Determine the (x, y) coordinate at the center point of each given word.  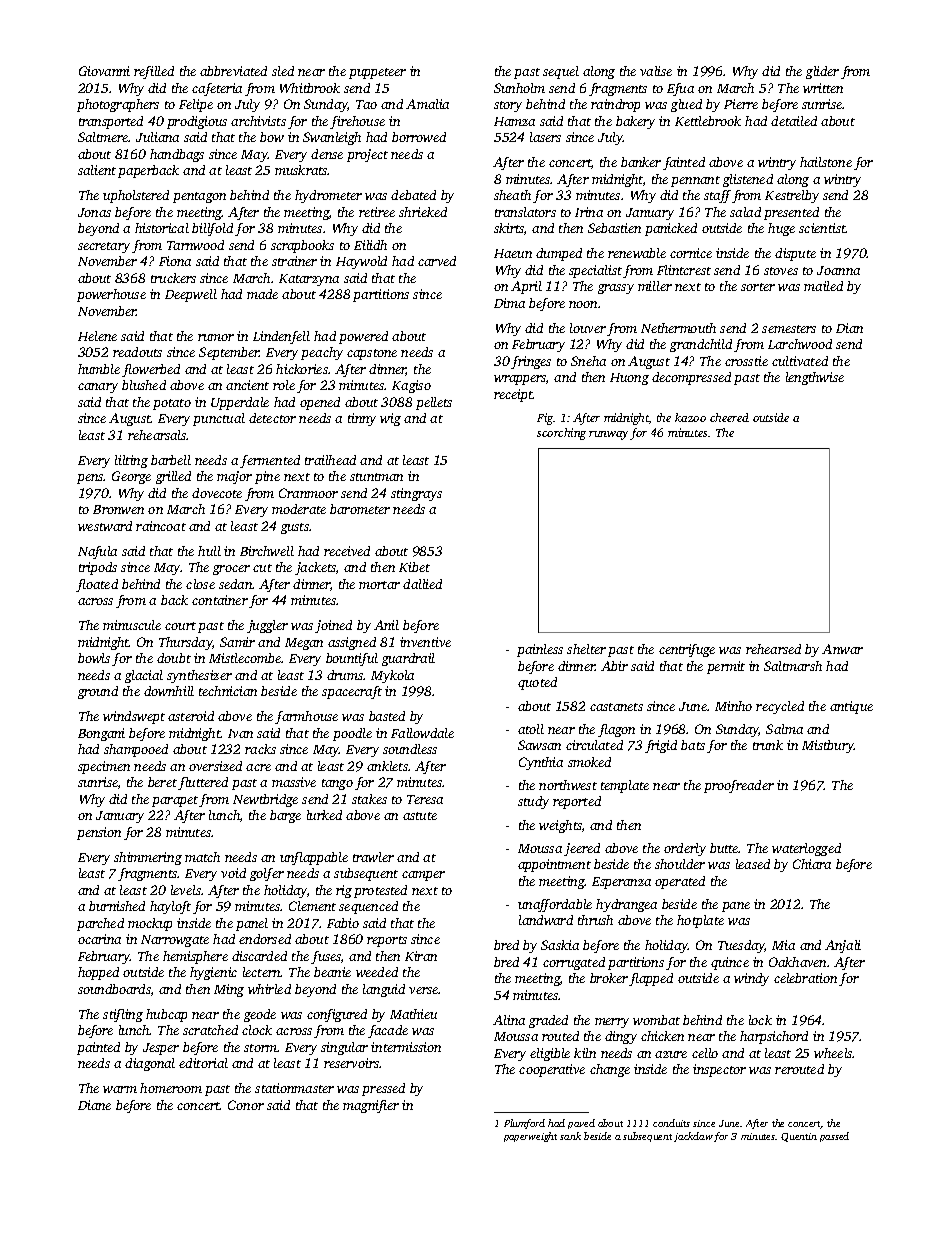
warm (120, 1089)
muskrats (301, 170)
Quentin (799, 1137)
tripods (98, 568)
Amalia (427, 104)
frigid (661, 746)
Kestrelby (792, 196)
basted (387, 716)
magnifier (371, 1106)
